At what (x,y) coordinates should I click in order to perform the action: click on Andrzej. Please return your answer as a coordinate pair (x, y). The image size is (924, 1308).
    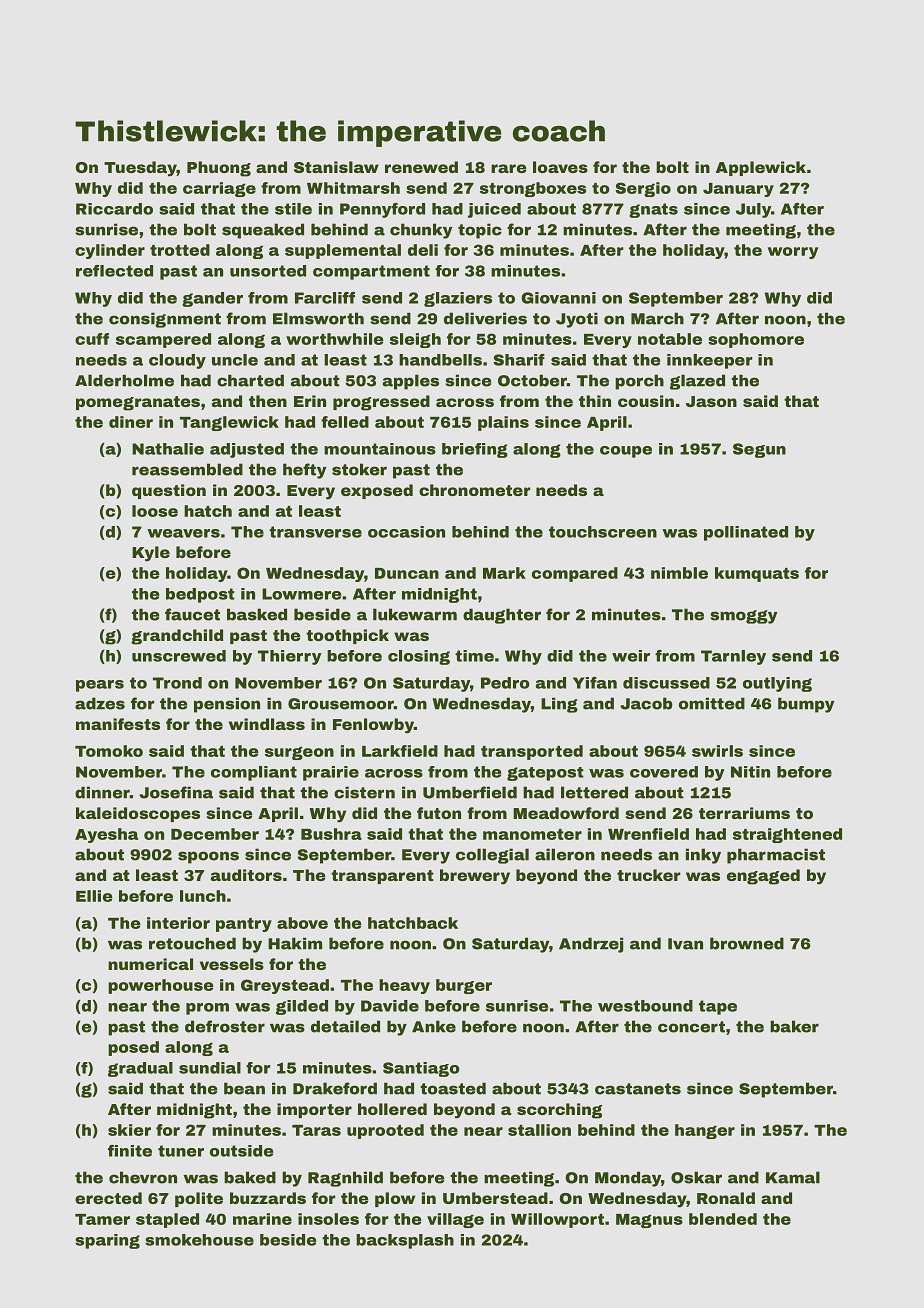
    Looking at the image, I should click on (591, 945).
